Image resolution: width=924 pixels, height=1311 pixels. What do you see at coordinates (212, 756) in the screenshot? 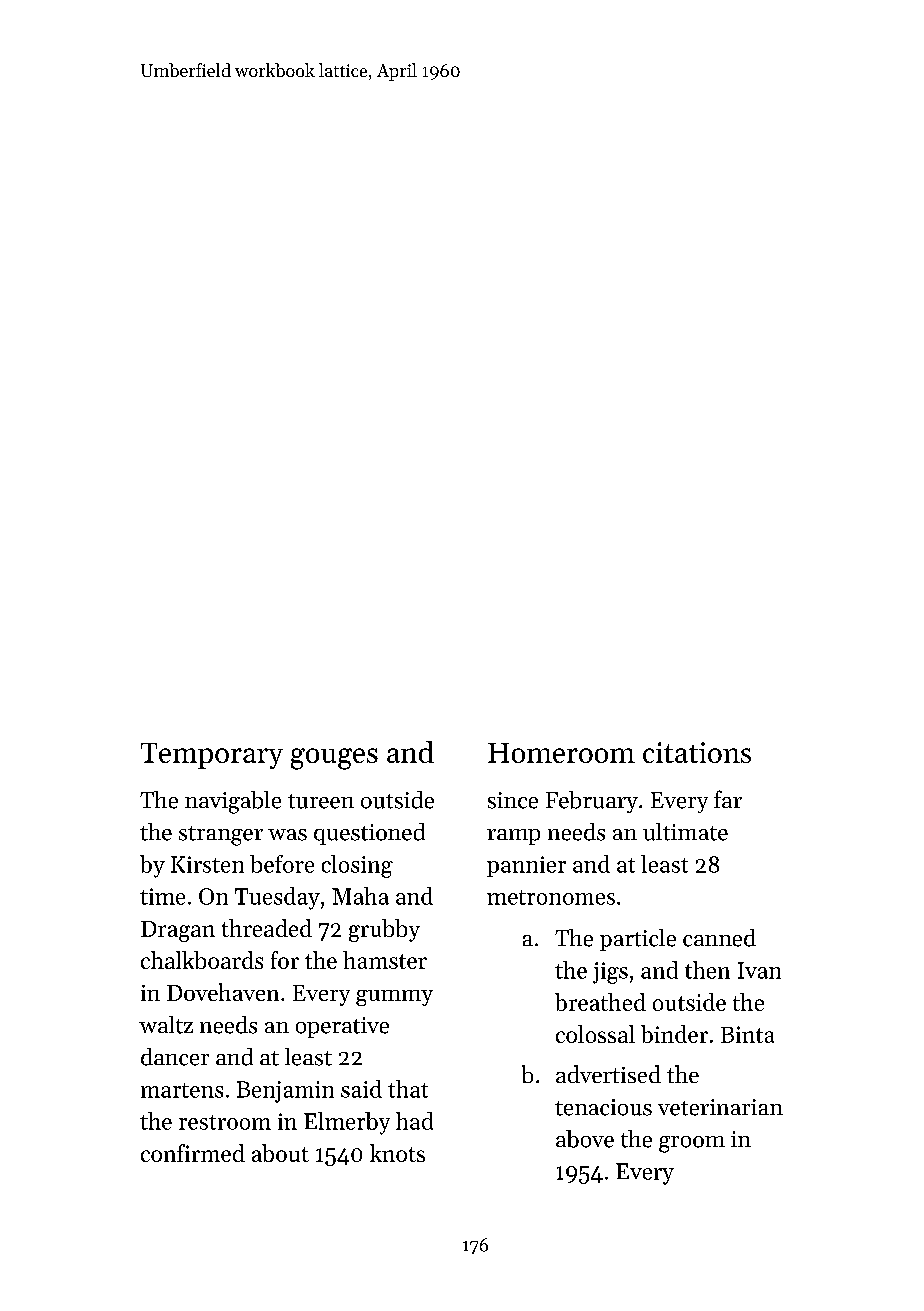
I see `Temporary` at bounding box center [212, 756].
